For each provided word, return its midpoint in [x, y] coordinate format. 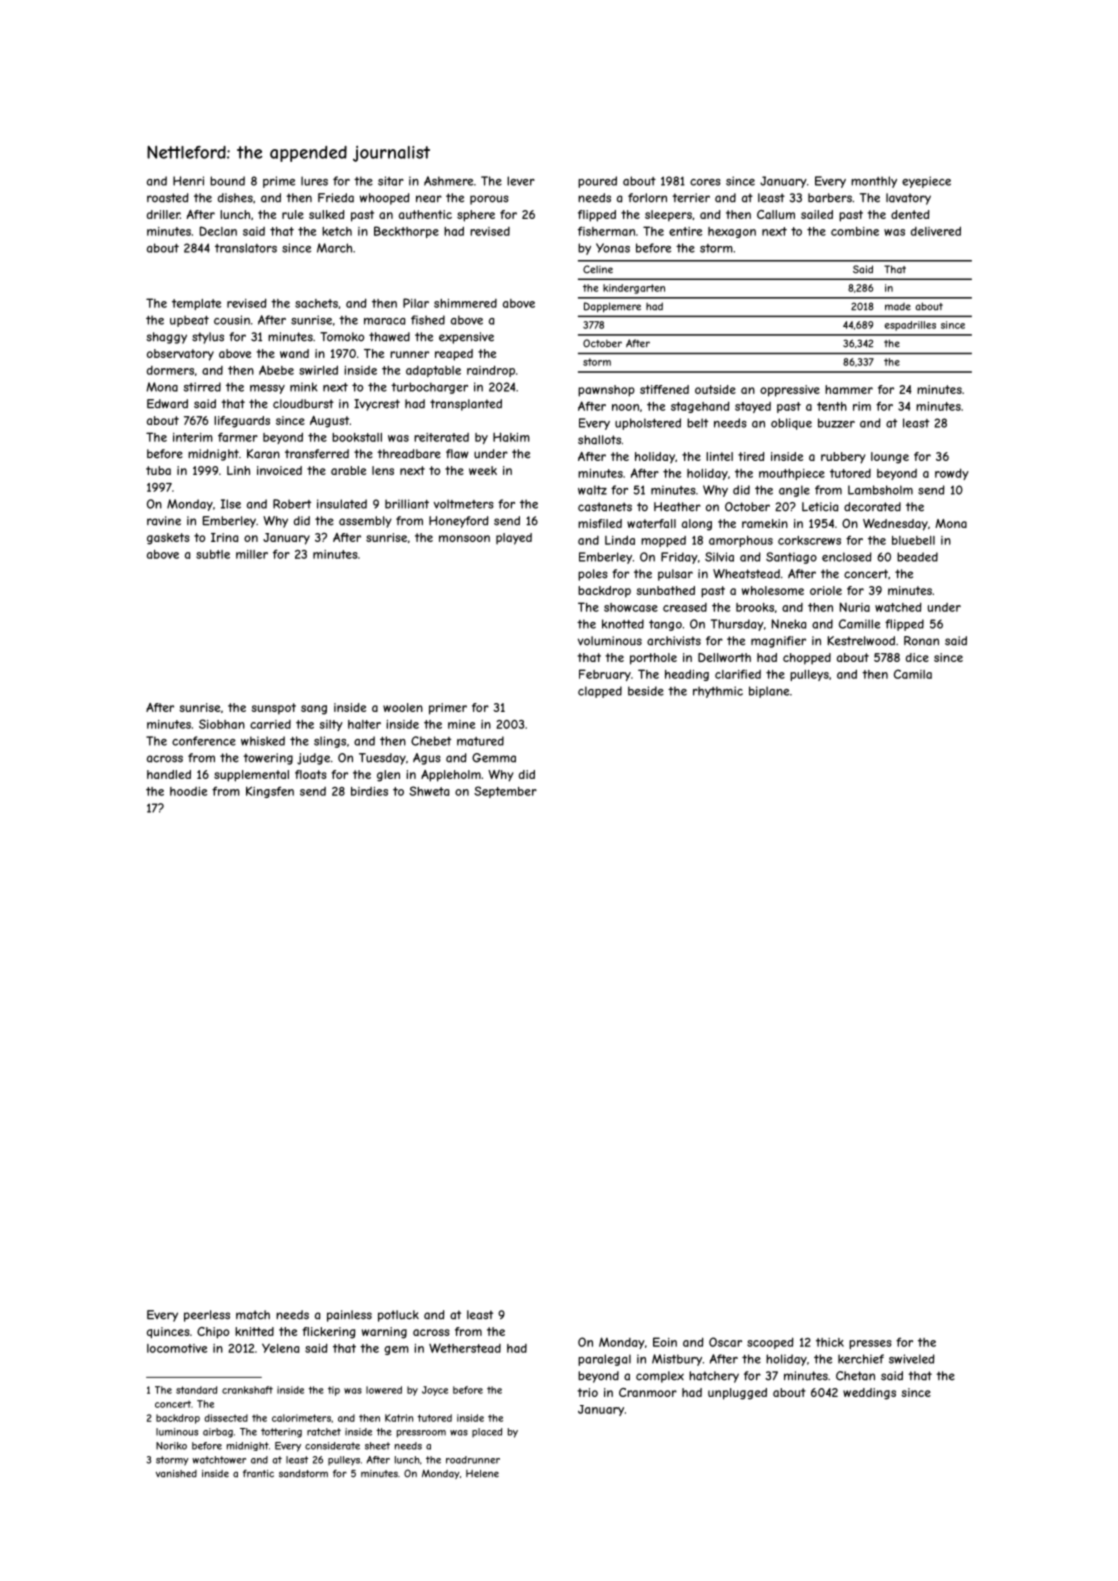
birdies [369, 791]
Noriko [171, 1446]
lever [521, 181]
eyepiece [926, 182]
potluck [398, 1316]
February [605, 675]
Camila [913, 674]
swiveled [912, 1359]
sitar [391, 181]
